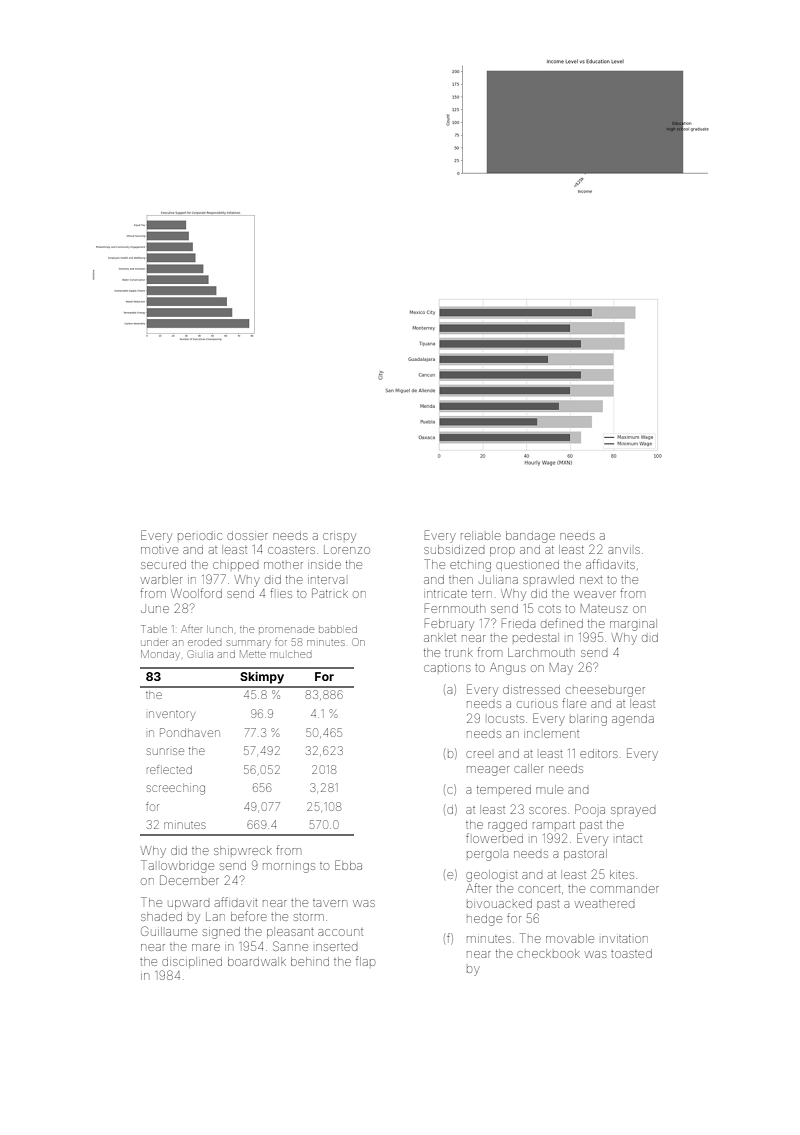 This screenshot has width=800, height=1135. I want to click on subsidized, so click(454, 549).
